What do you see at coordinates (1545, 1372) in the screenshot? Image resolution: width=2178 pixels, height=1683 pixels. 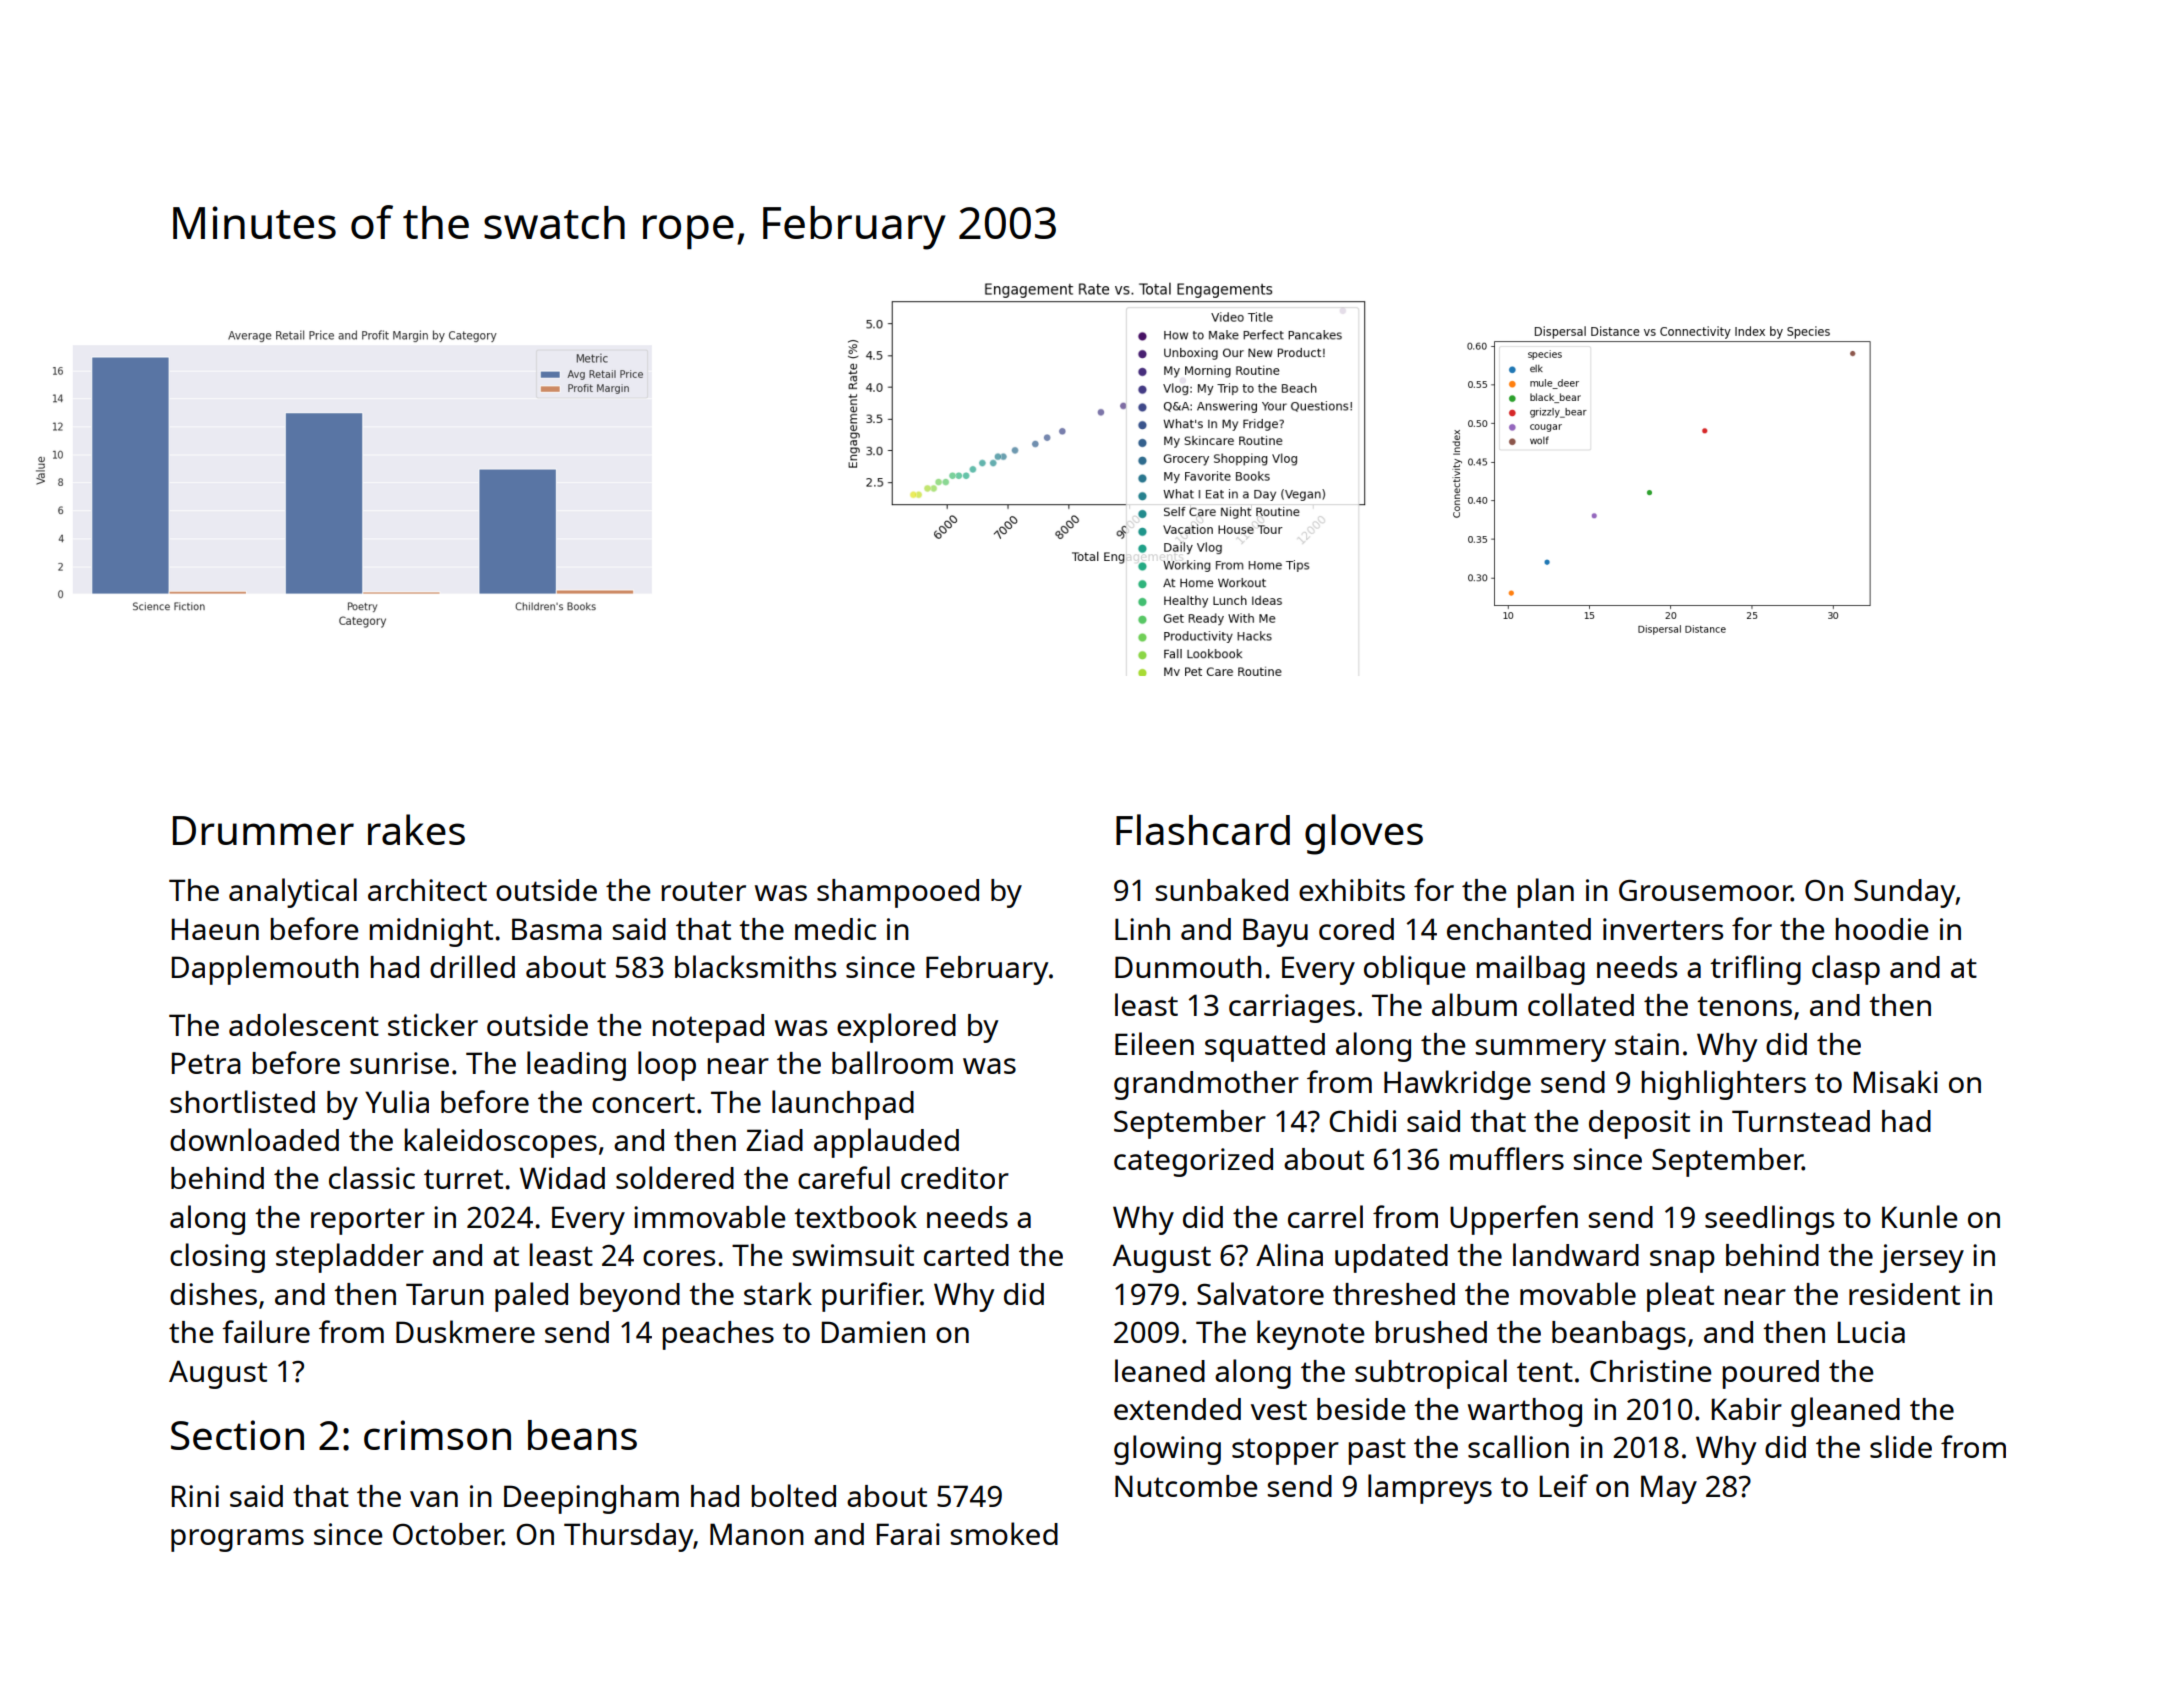 I see `tent` at bounding box center [1545, 1372].
